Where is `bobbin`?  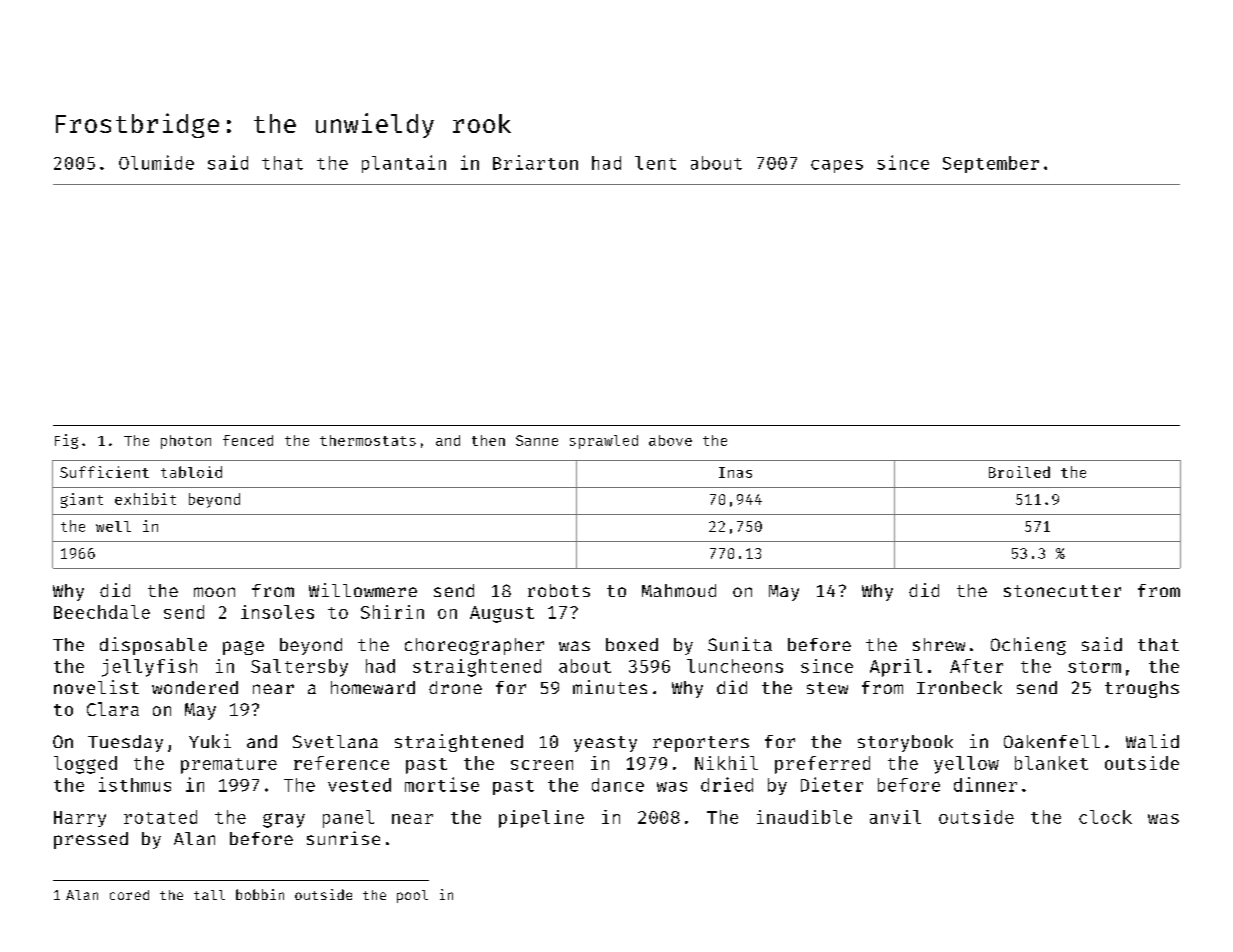
bobbin is located at coordinates (260, 894).
